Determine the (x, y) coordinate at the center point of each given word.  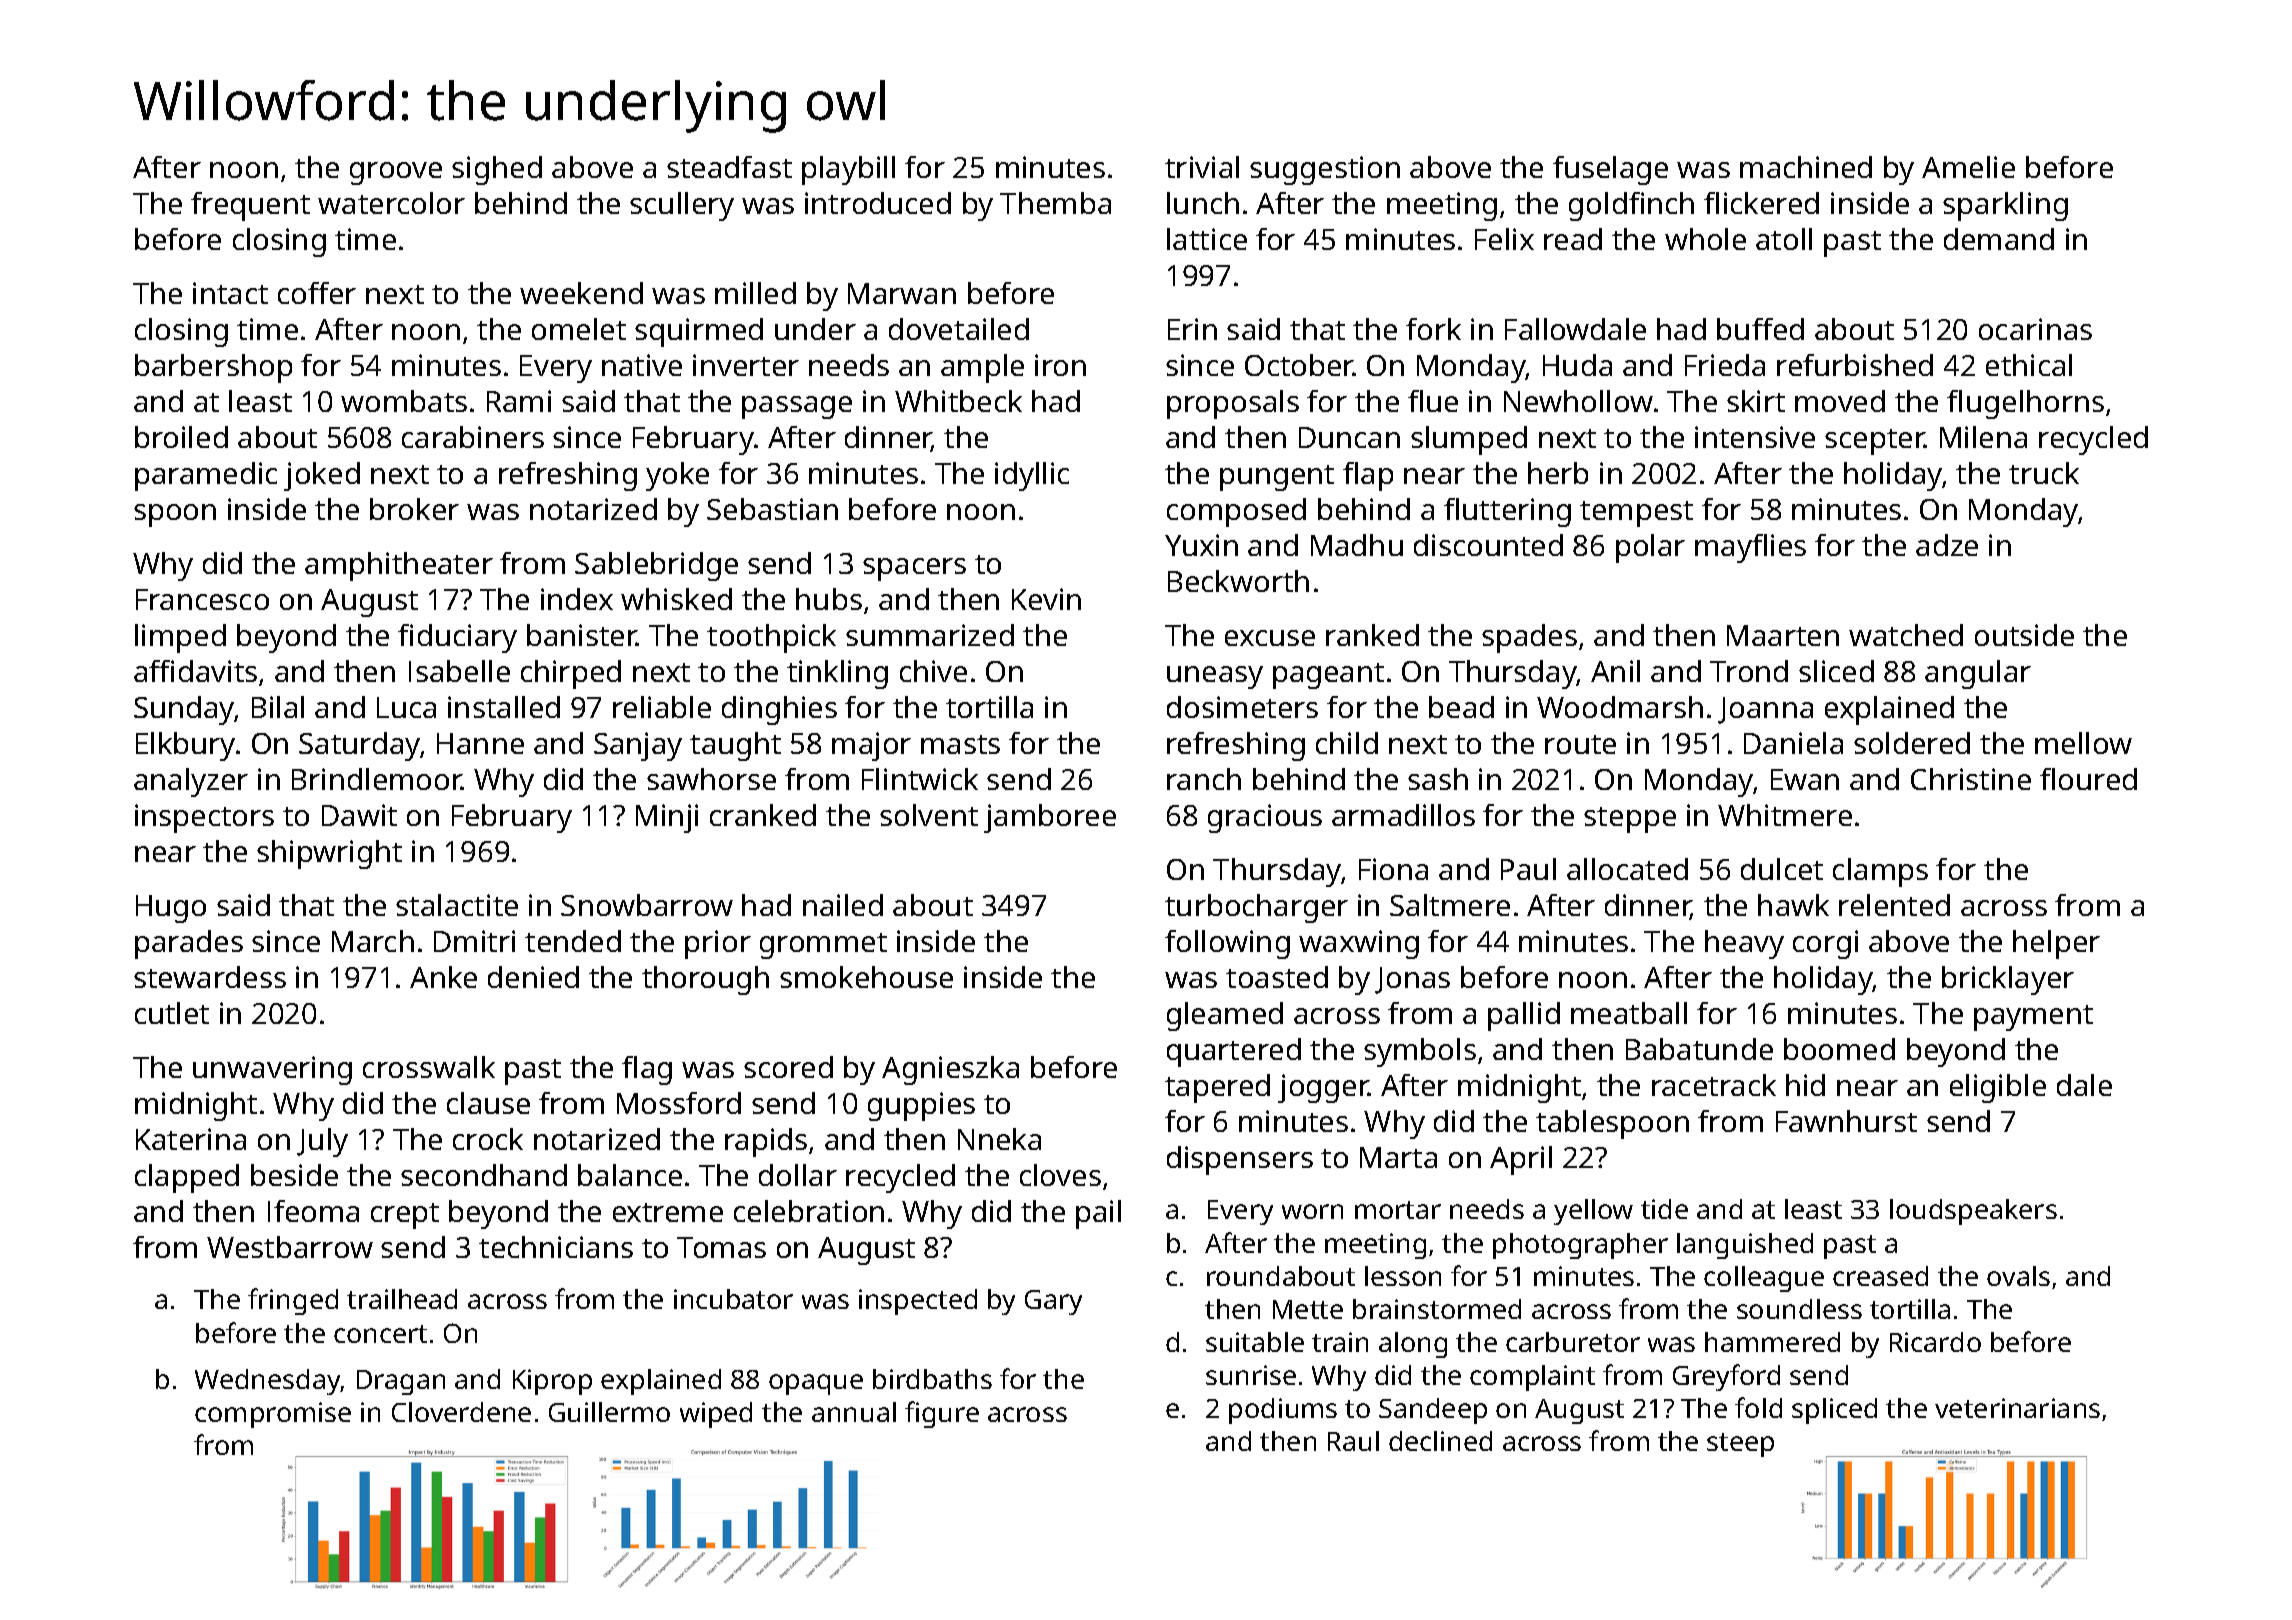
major (871, 746)
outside (2024, 635)
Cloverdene (461, 1412)
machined (1806, 167)
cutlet (172, 1013)
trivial (1202, 167)
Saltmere (1450, 905)
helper (2056, 944)
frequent (250, 206)
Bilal (278, 707)
